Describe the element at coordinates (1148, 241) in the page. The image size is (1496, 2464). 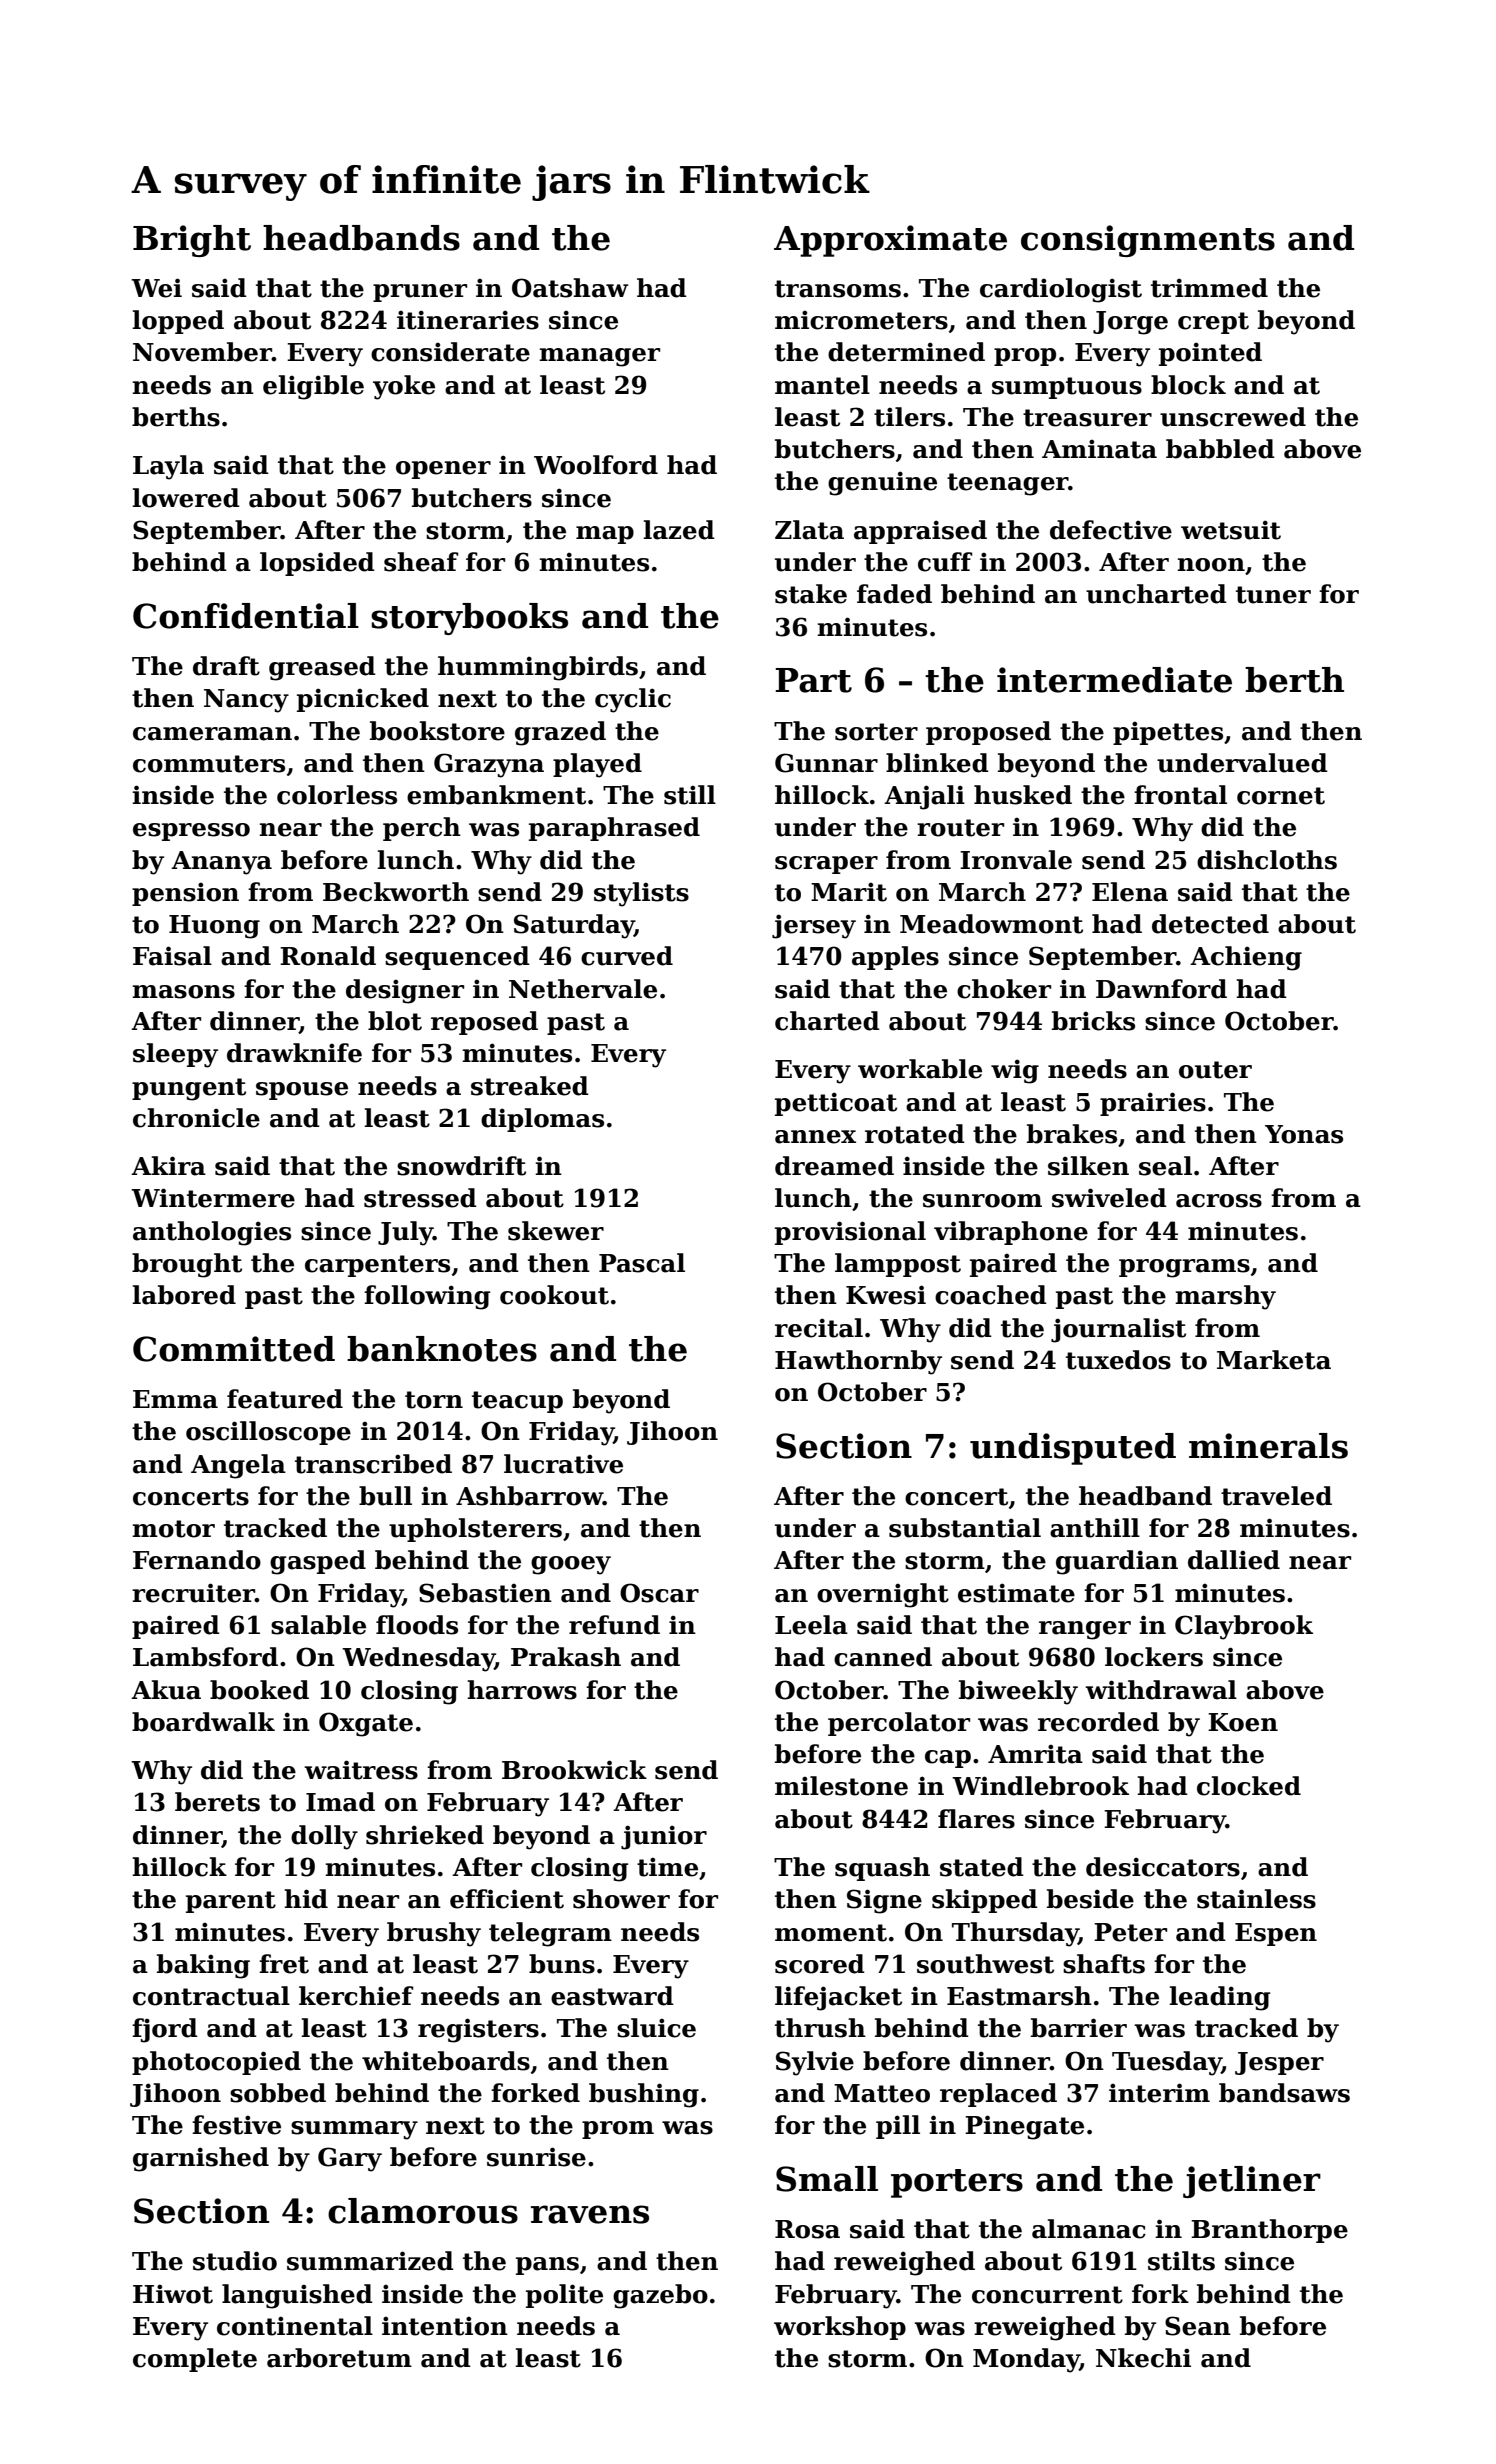
I see `consignments` at that location.
